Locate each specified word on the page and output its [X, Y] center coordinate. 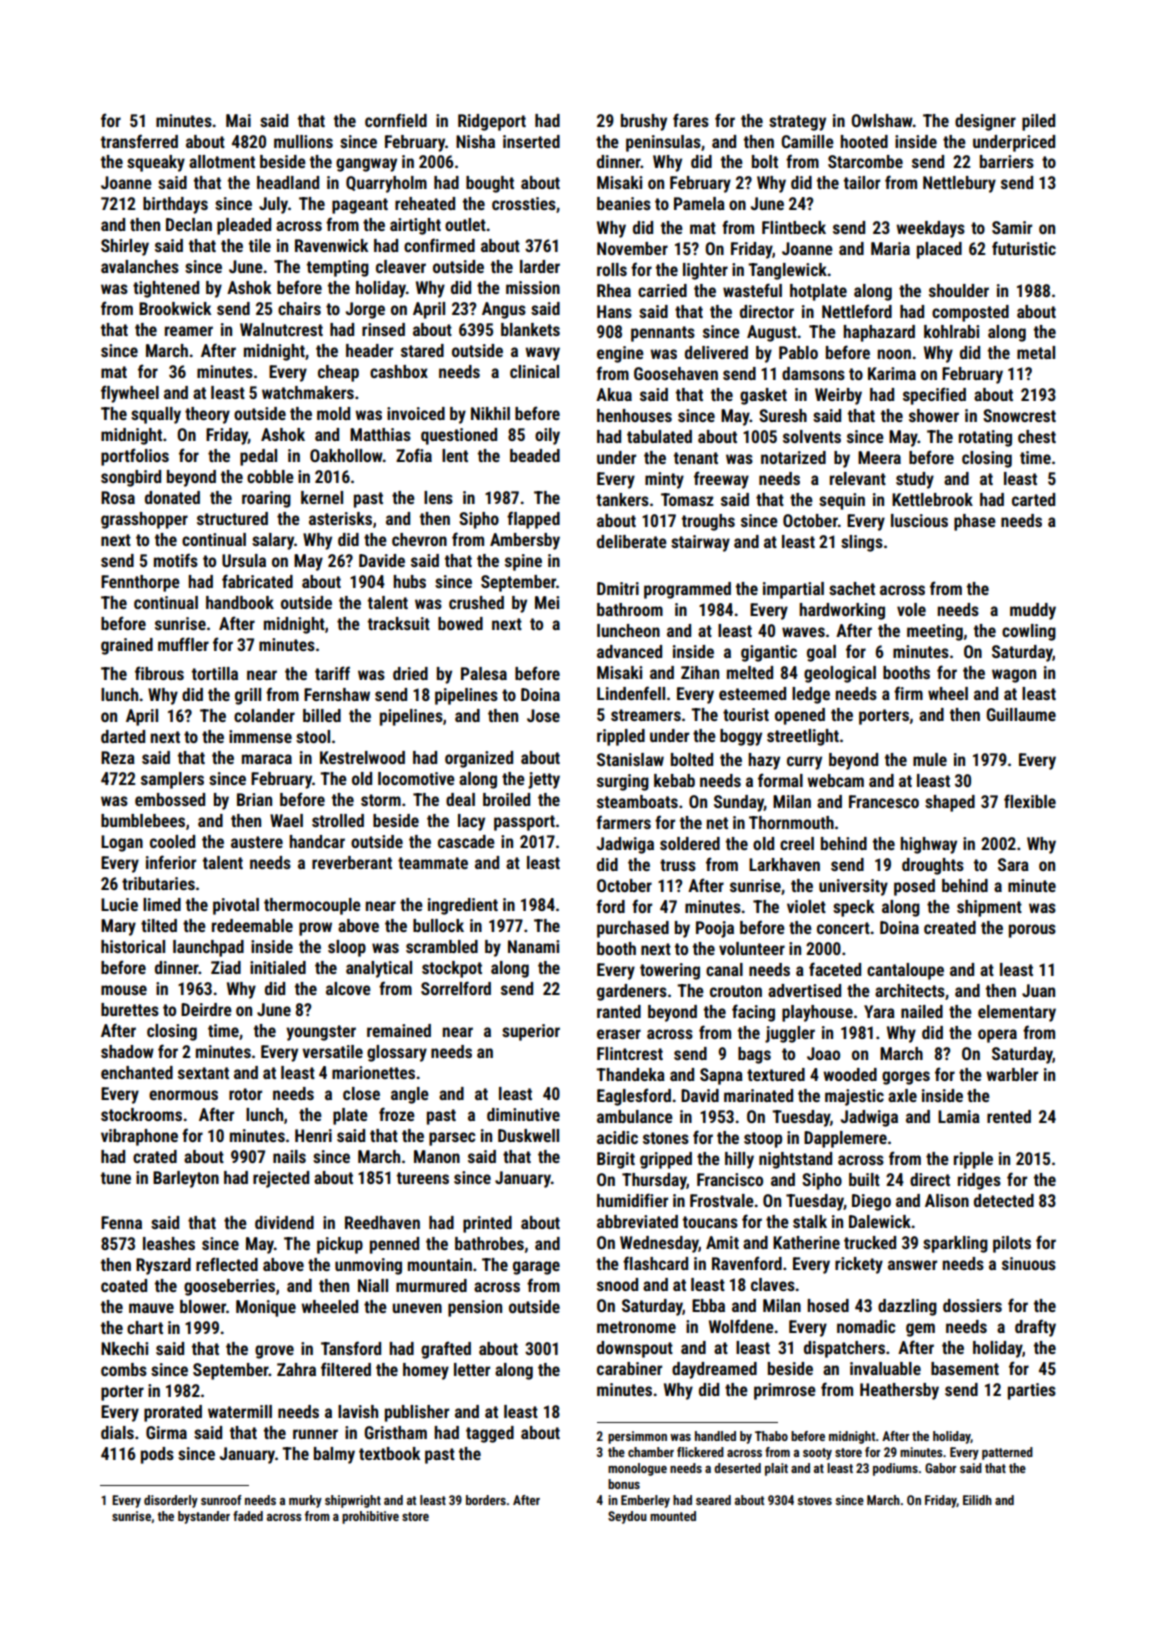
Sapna [721, 1076]
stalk [810, 1221]
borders [486, 1500]
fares [691, 120]
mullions [303, 141]
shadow [127, 1051]
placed [939, 250]
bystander [204, 1517]
